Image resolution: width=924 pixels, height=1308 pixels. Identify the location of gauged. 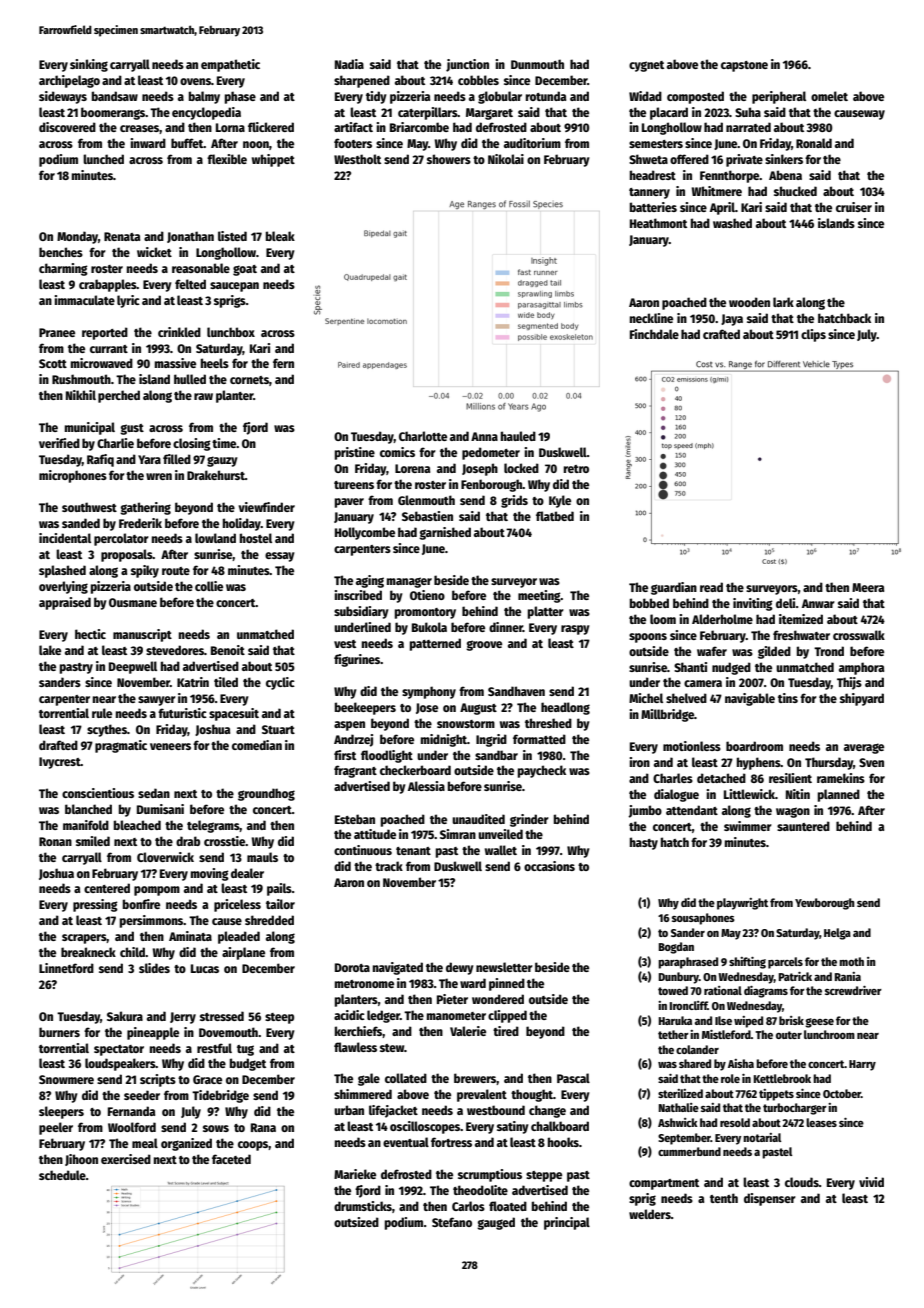
(496, 1223).
